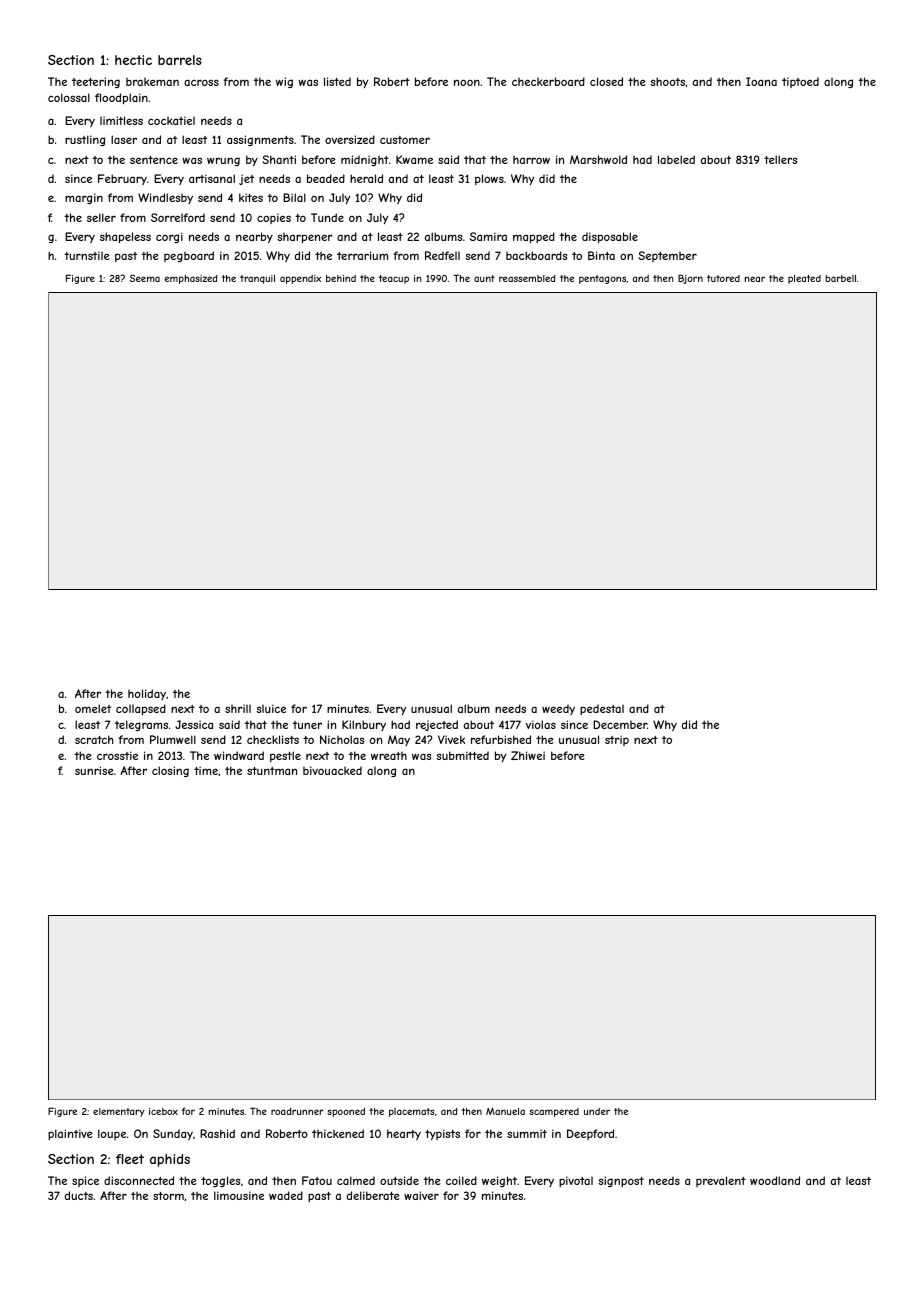 This screenshot has width=924, height=1308. Describe the element at coordinates (617, 740) in the screenshot. I see `strip` at that location.
